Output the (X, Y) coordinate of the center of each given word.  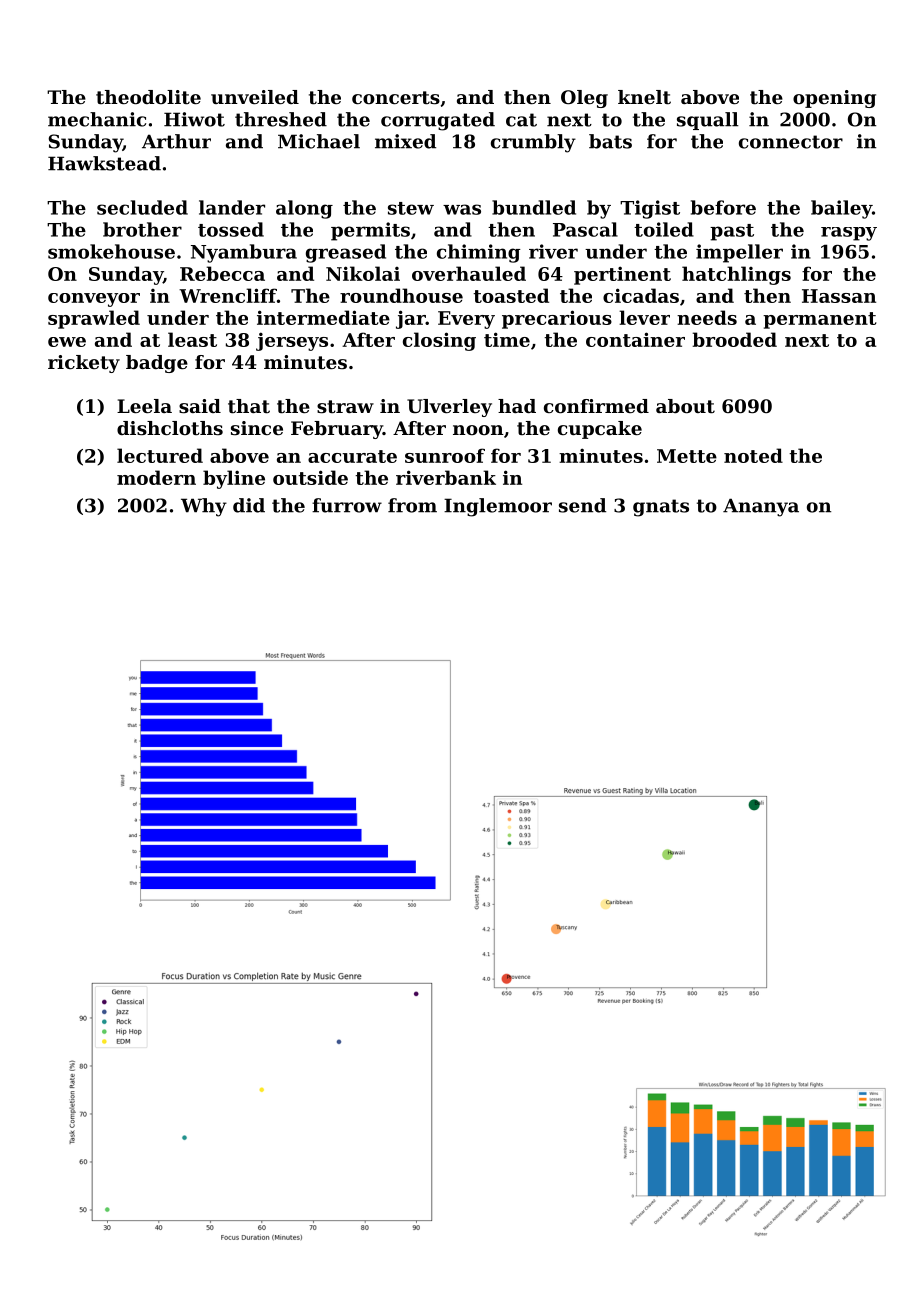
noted (753, 455)
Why (204, 507)
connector (791, 142)
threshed (281, 119)
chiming (479, 253)
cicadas (641, 295)
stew (411, 208)
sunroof (445, 455)
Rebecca (222, 273)
